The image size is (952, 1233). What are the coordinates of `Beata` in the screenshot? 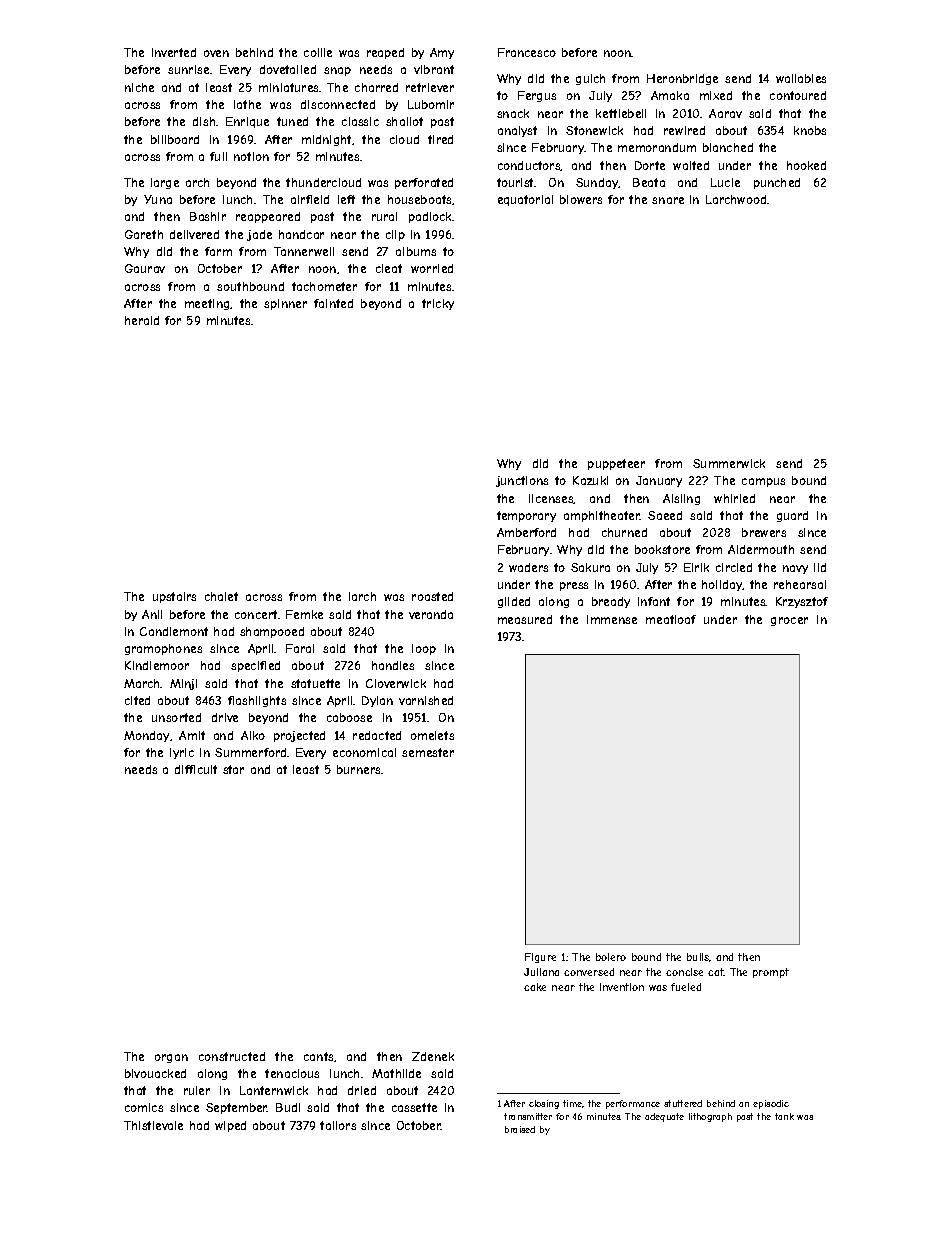 It's located at (649, 182).
